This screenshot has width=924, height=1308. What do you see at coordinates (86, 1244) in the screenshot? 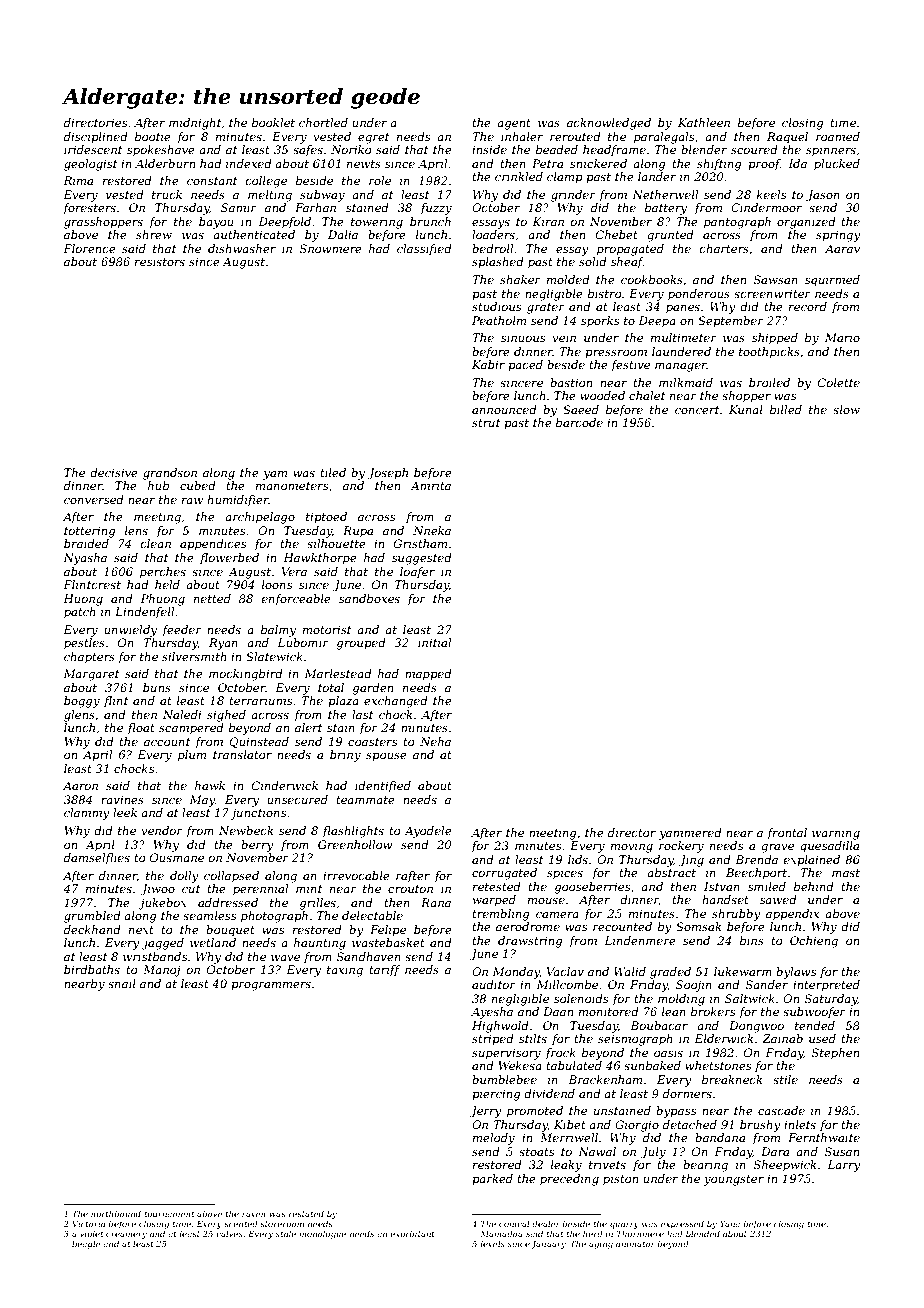
I see `beagle` at bounding box center [86, 1244].
